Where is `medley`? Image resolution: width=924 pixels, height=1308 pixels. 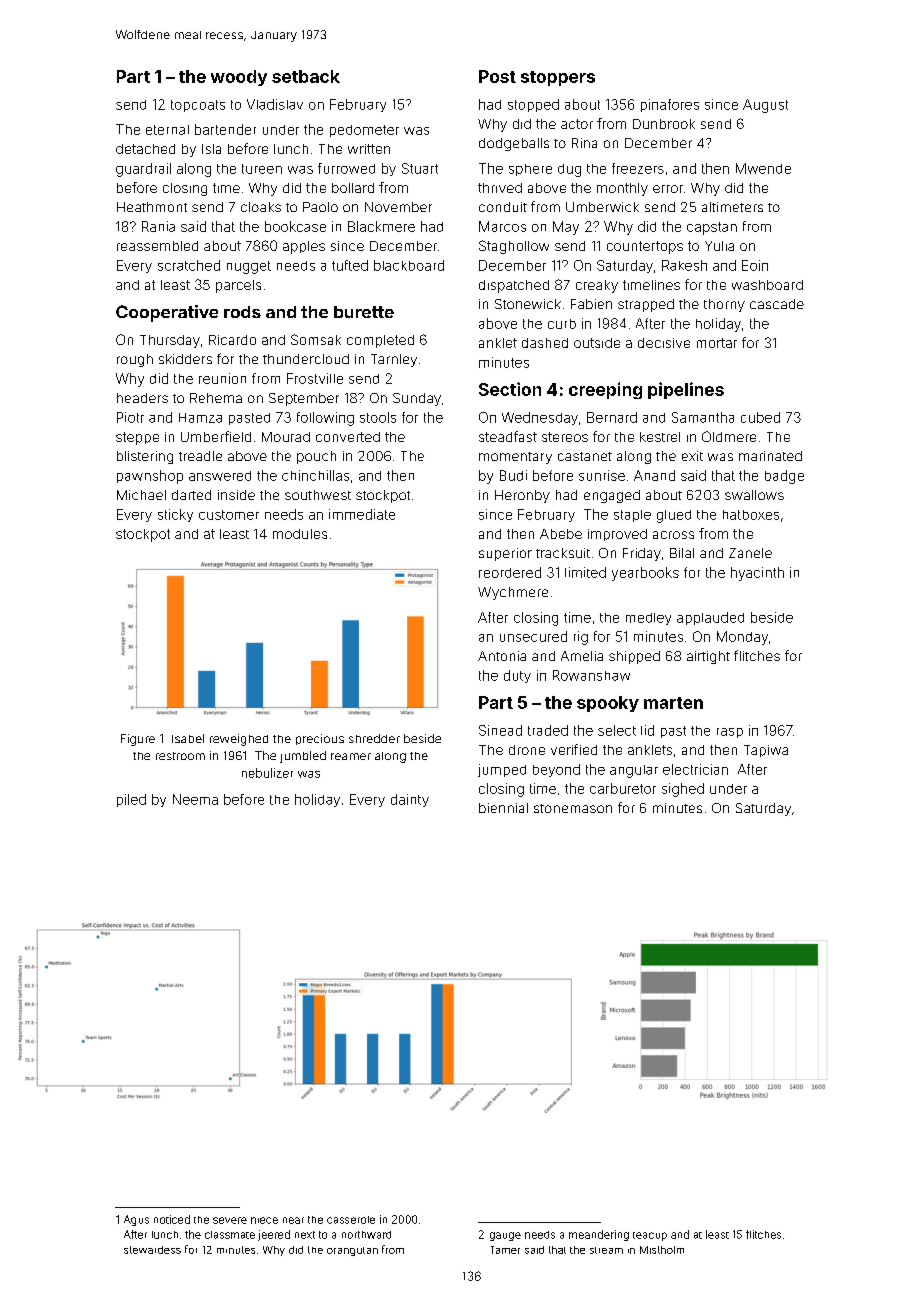 medley is located at coordinates (648, 619).
